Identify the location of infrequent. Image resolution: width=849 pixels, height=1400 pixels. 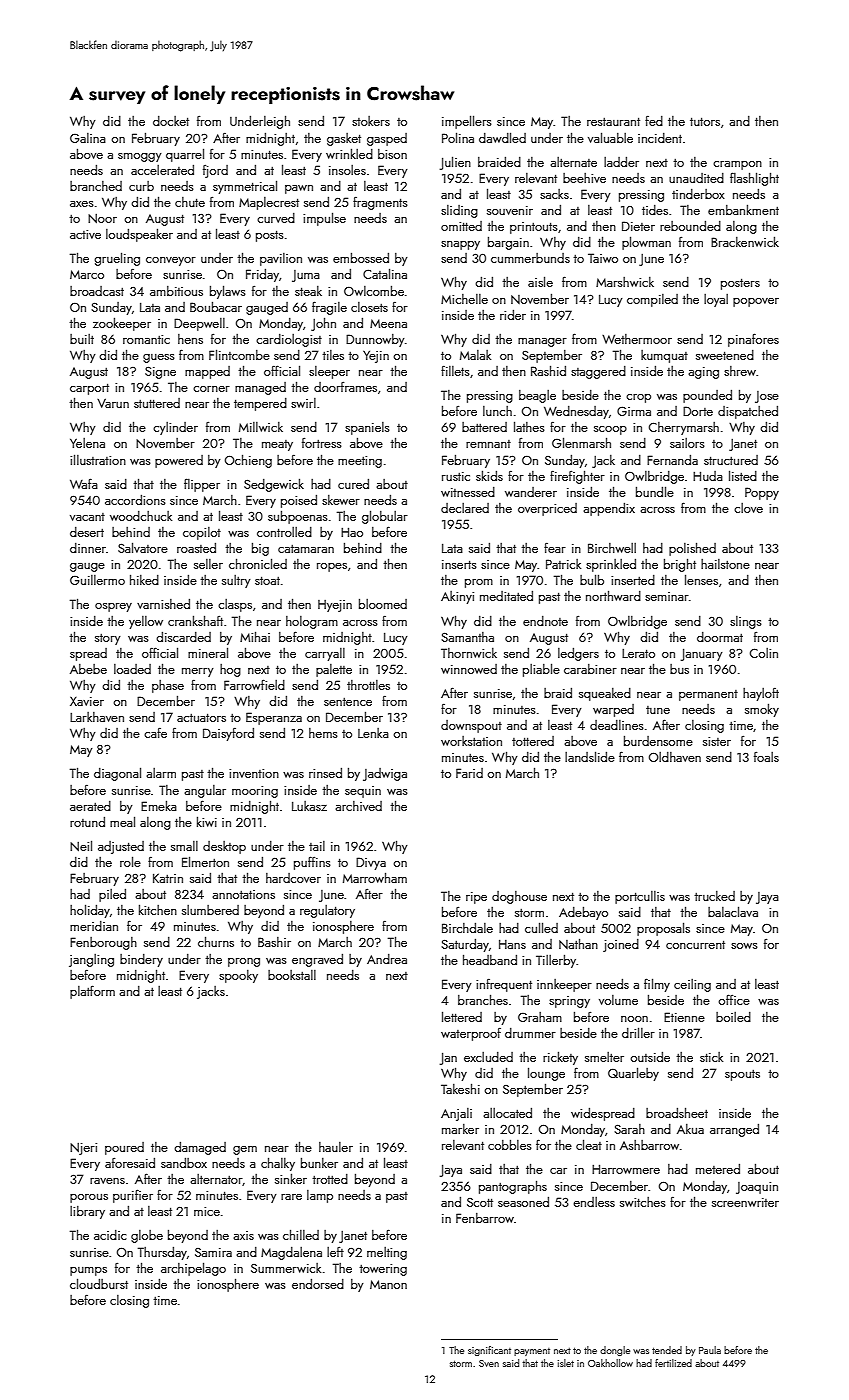
(504, 985).
